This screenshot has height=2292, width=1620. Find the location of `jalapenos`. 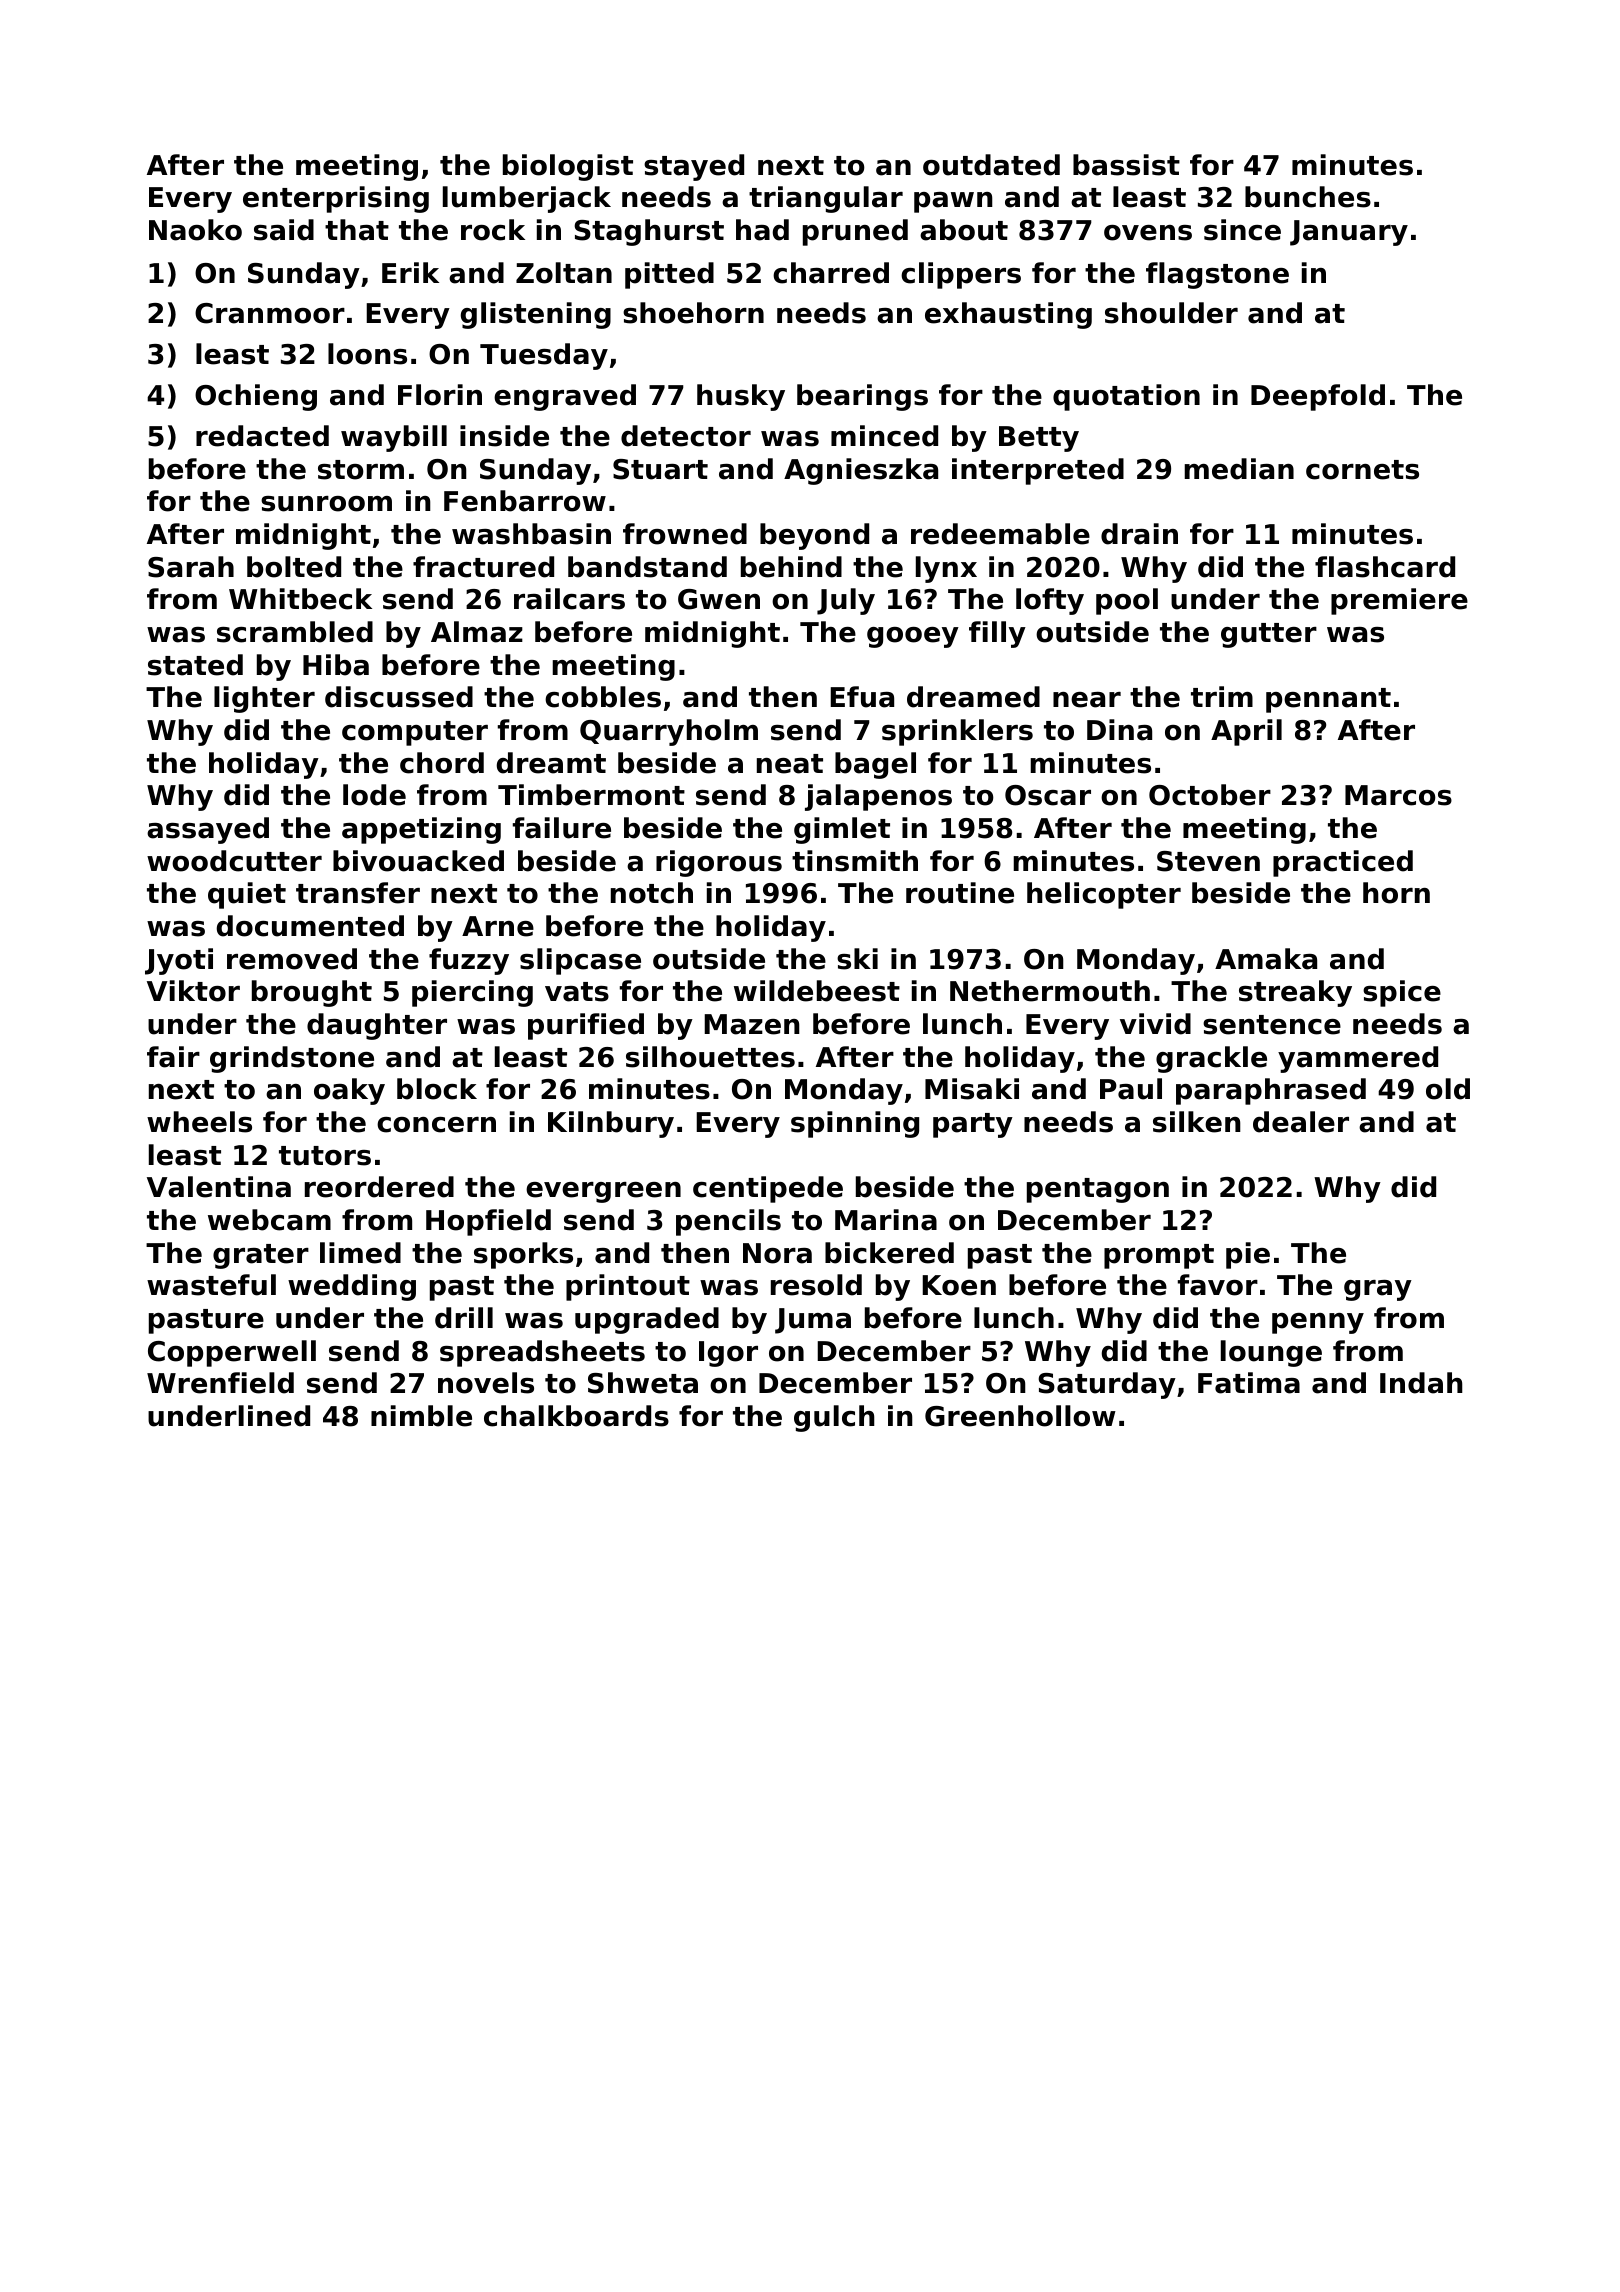

jalapenos is located at coordinates (878, 797).
